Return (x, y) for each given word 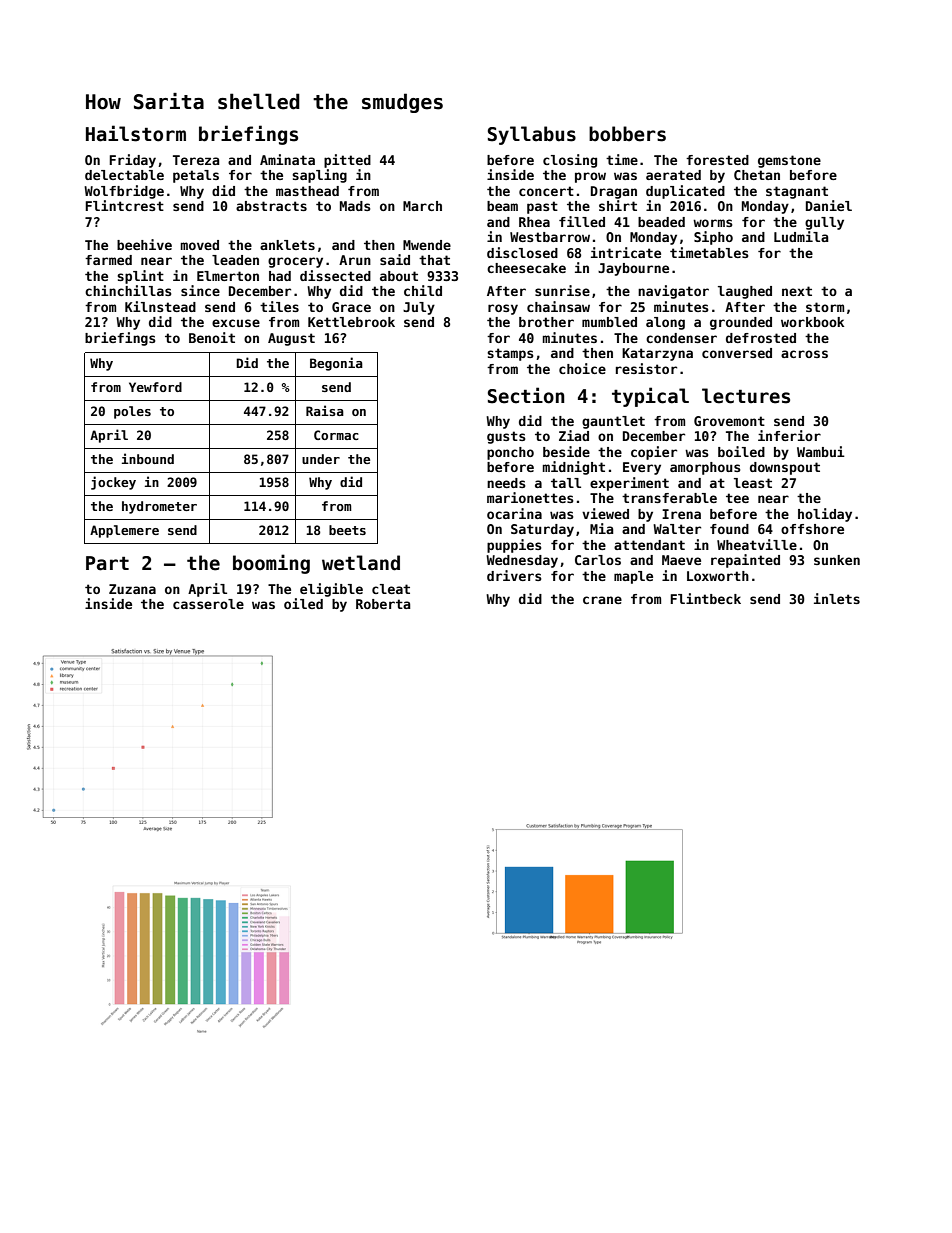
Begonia (336, 364)
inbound (148, 458)
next (797, 291)
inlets (837, 598)
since (200, 290)
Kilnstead (160, 306)
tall (566, 483)
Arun (355, 260)
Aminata (287, 159)
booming (271, 564)
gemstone (789, 161)
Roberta (383, 604)
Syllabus (532, 135)
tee (737, 498)
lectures (746, 396)
